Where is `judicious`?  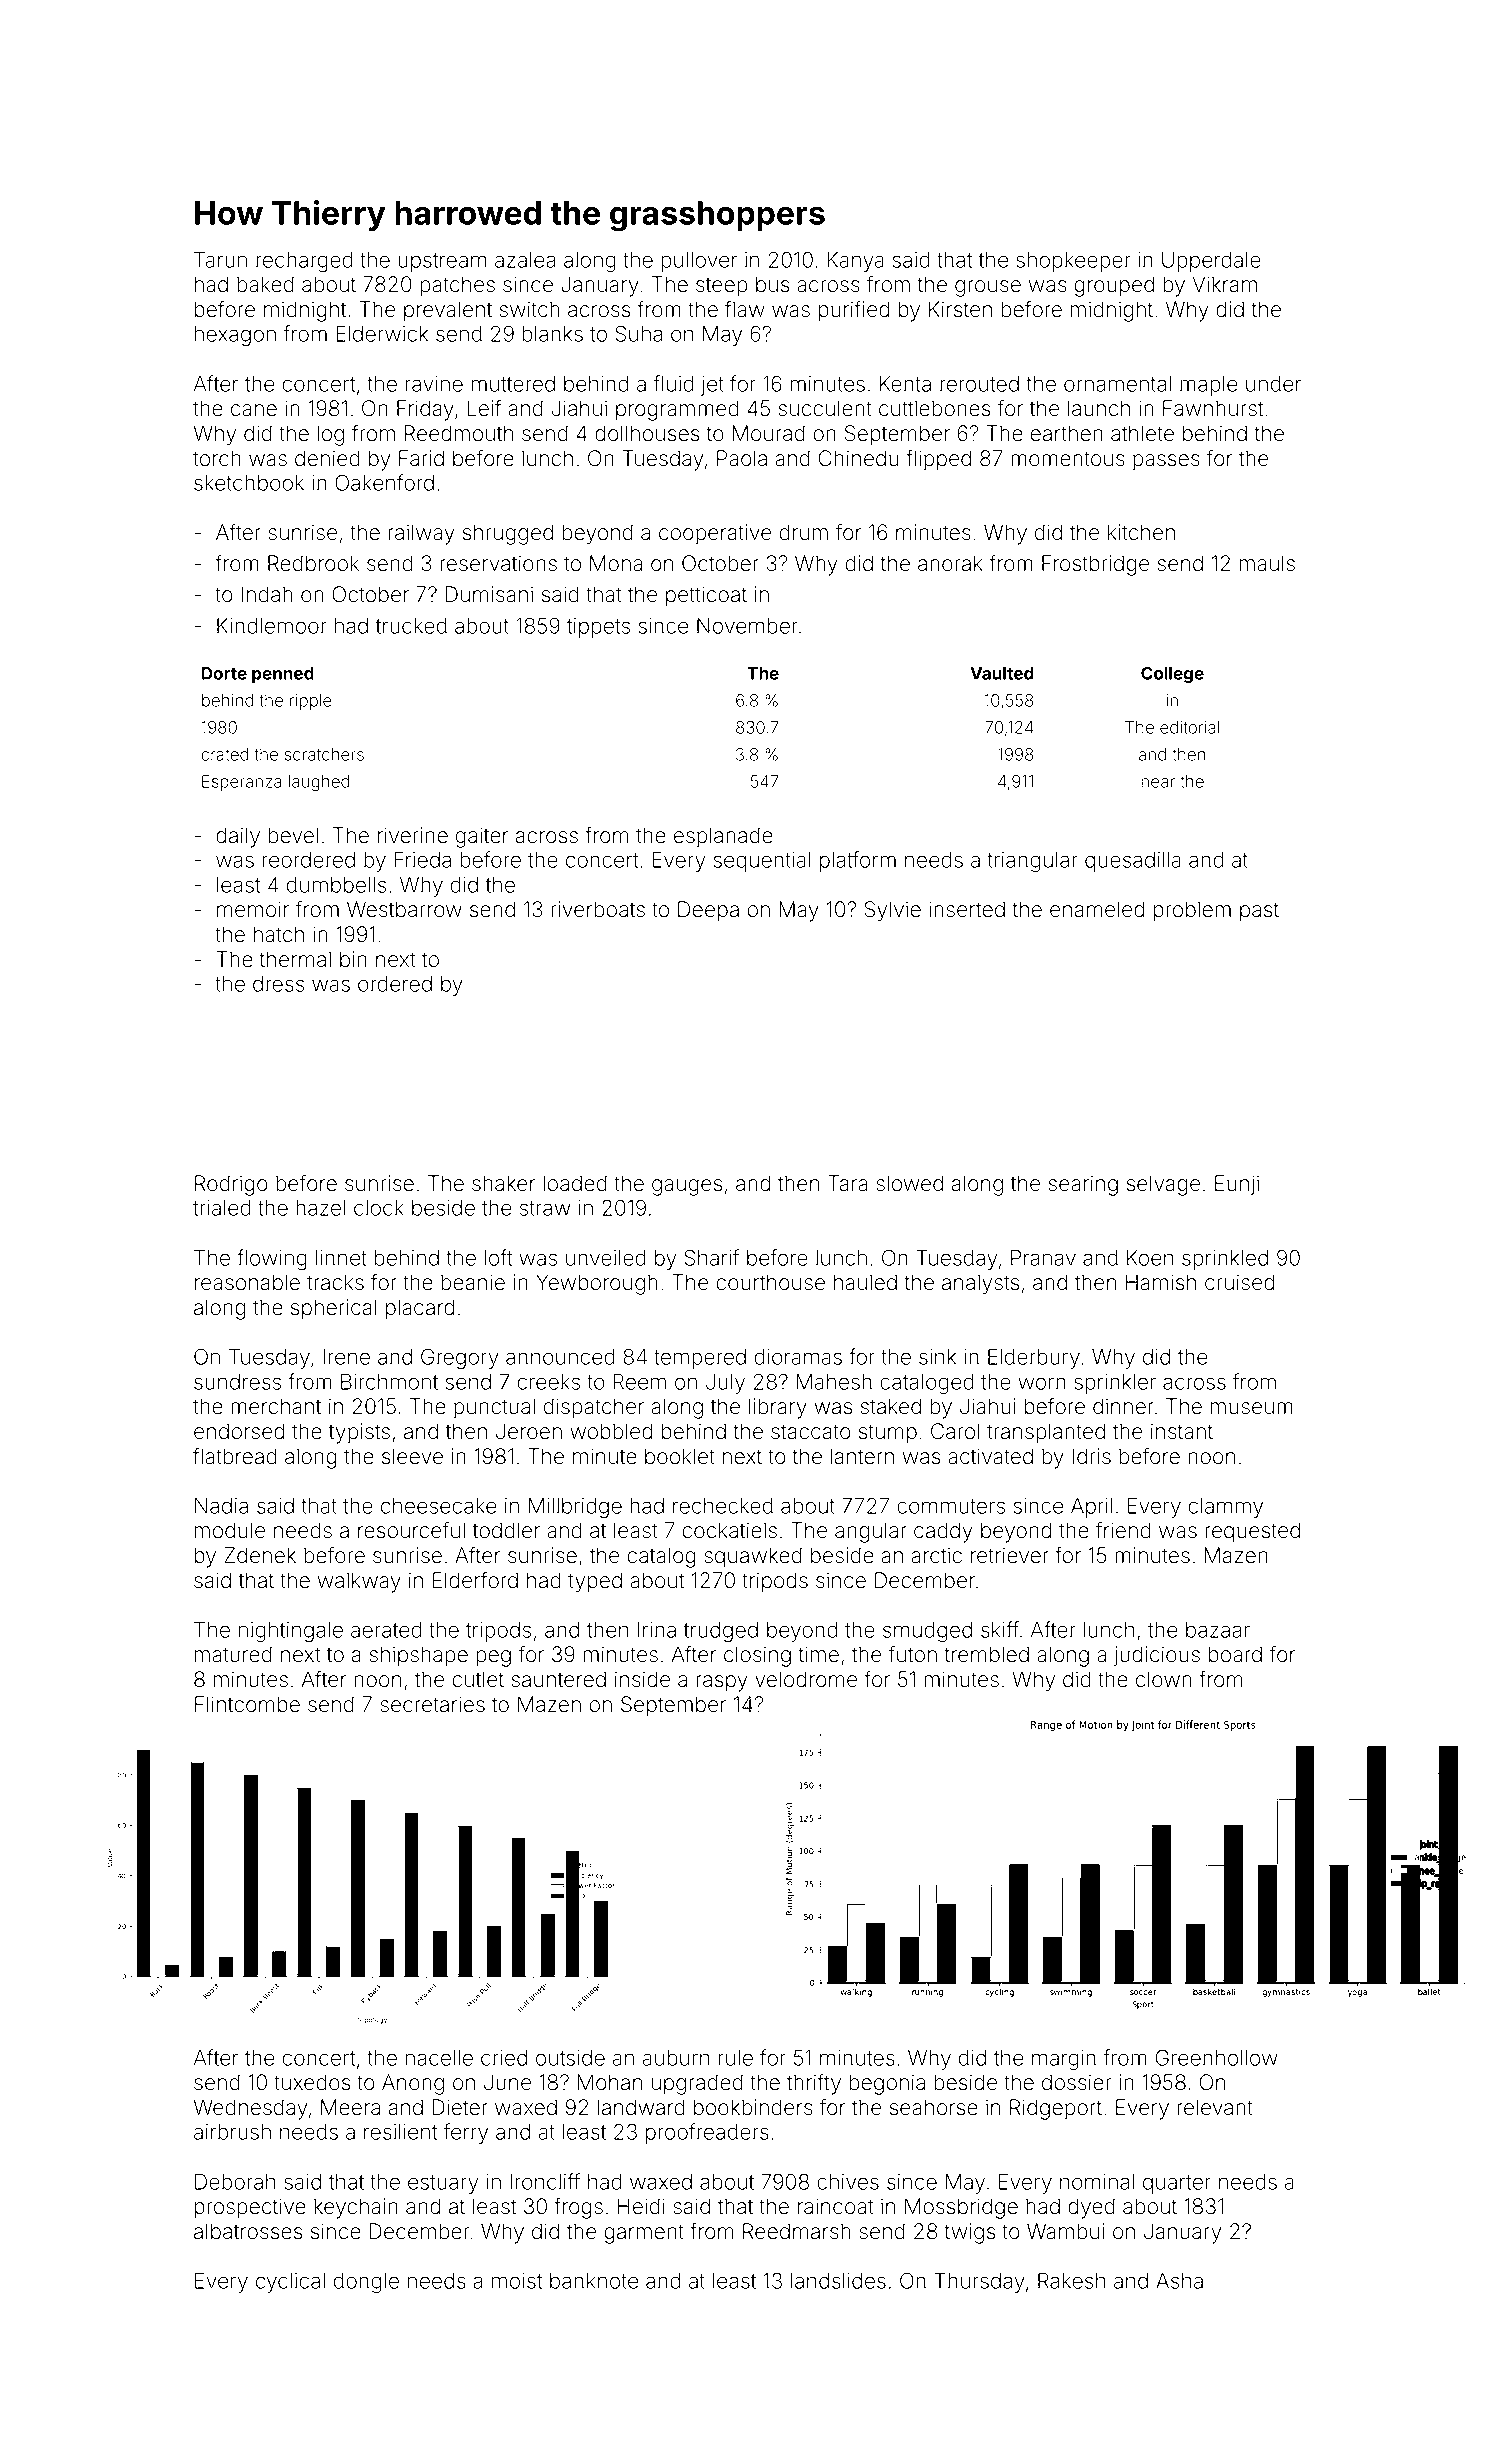
judicious is located at coordinates (1157, 1656).
